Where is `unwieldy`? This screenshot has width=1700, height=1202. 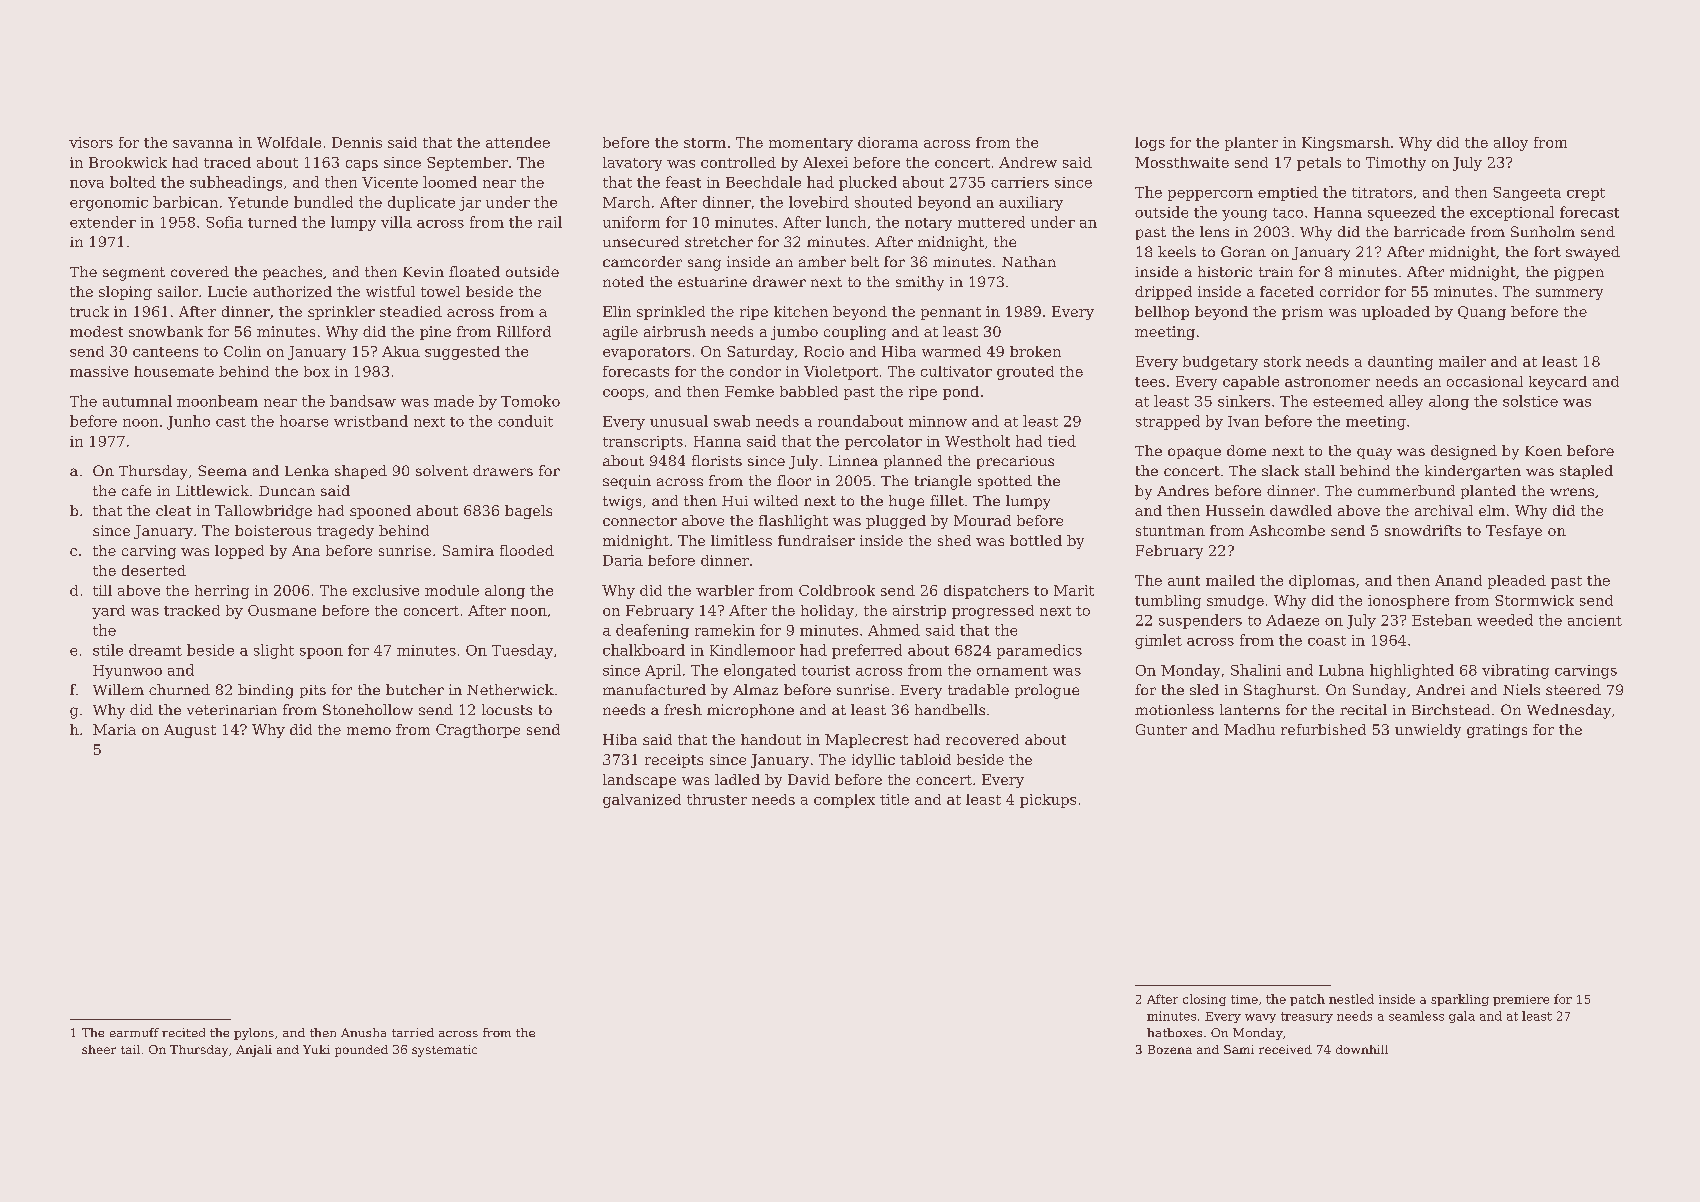 unwieldy is located at coordinates (1428, 731).
